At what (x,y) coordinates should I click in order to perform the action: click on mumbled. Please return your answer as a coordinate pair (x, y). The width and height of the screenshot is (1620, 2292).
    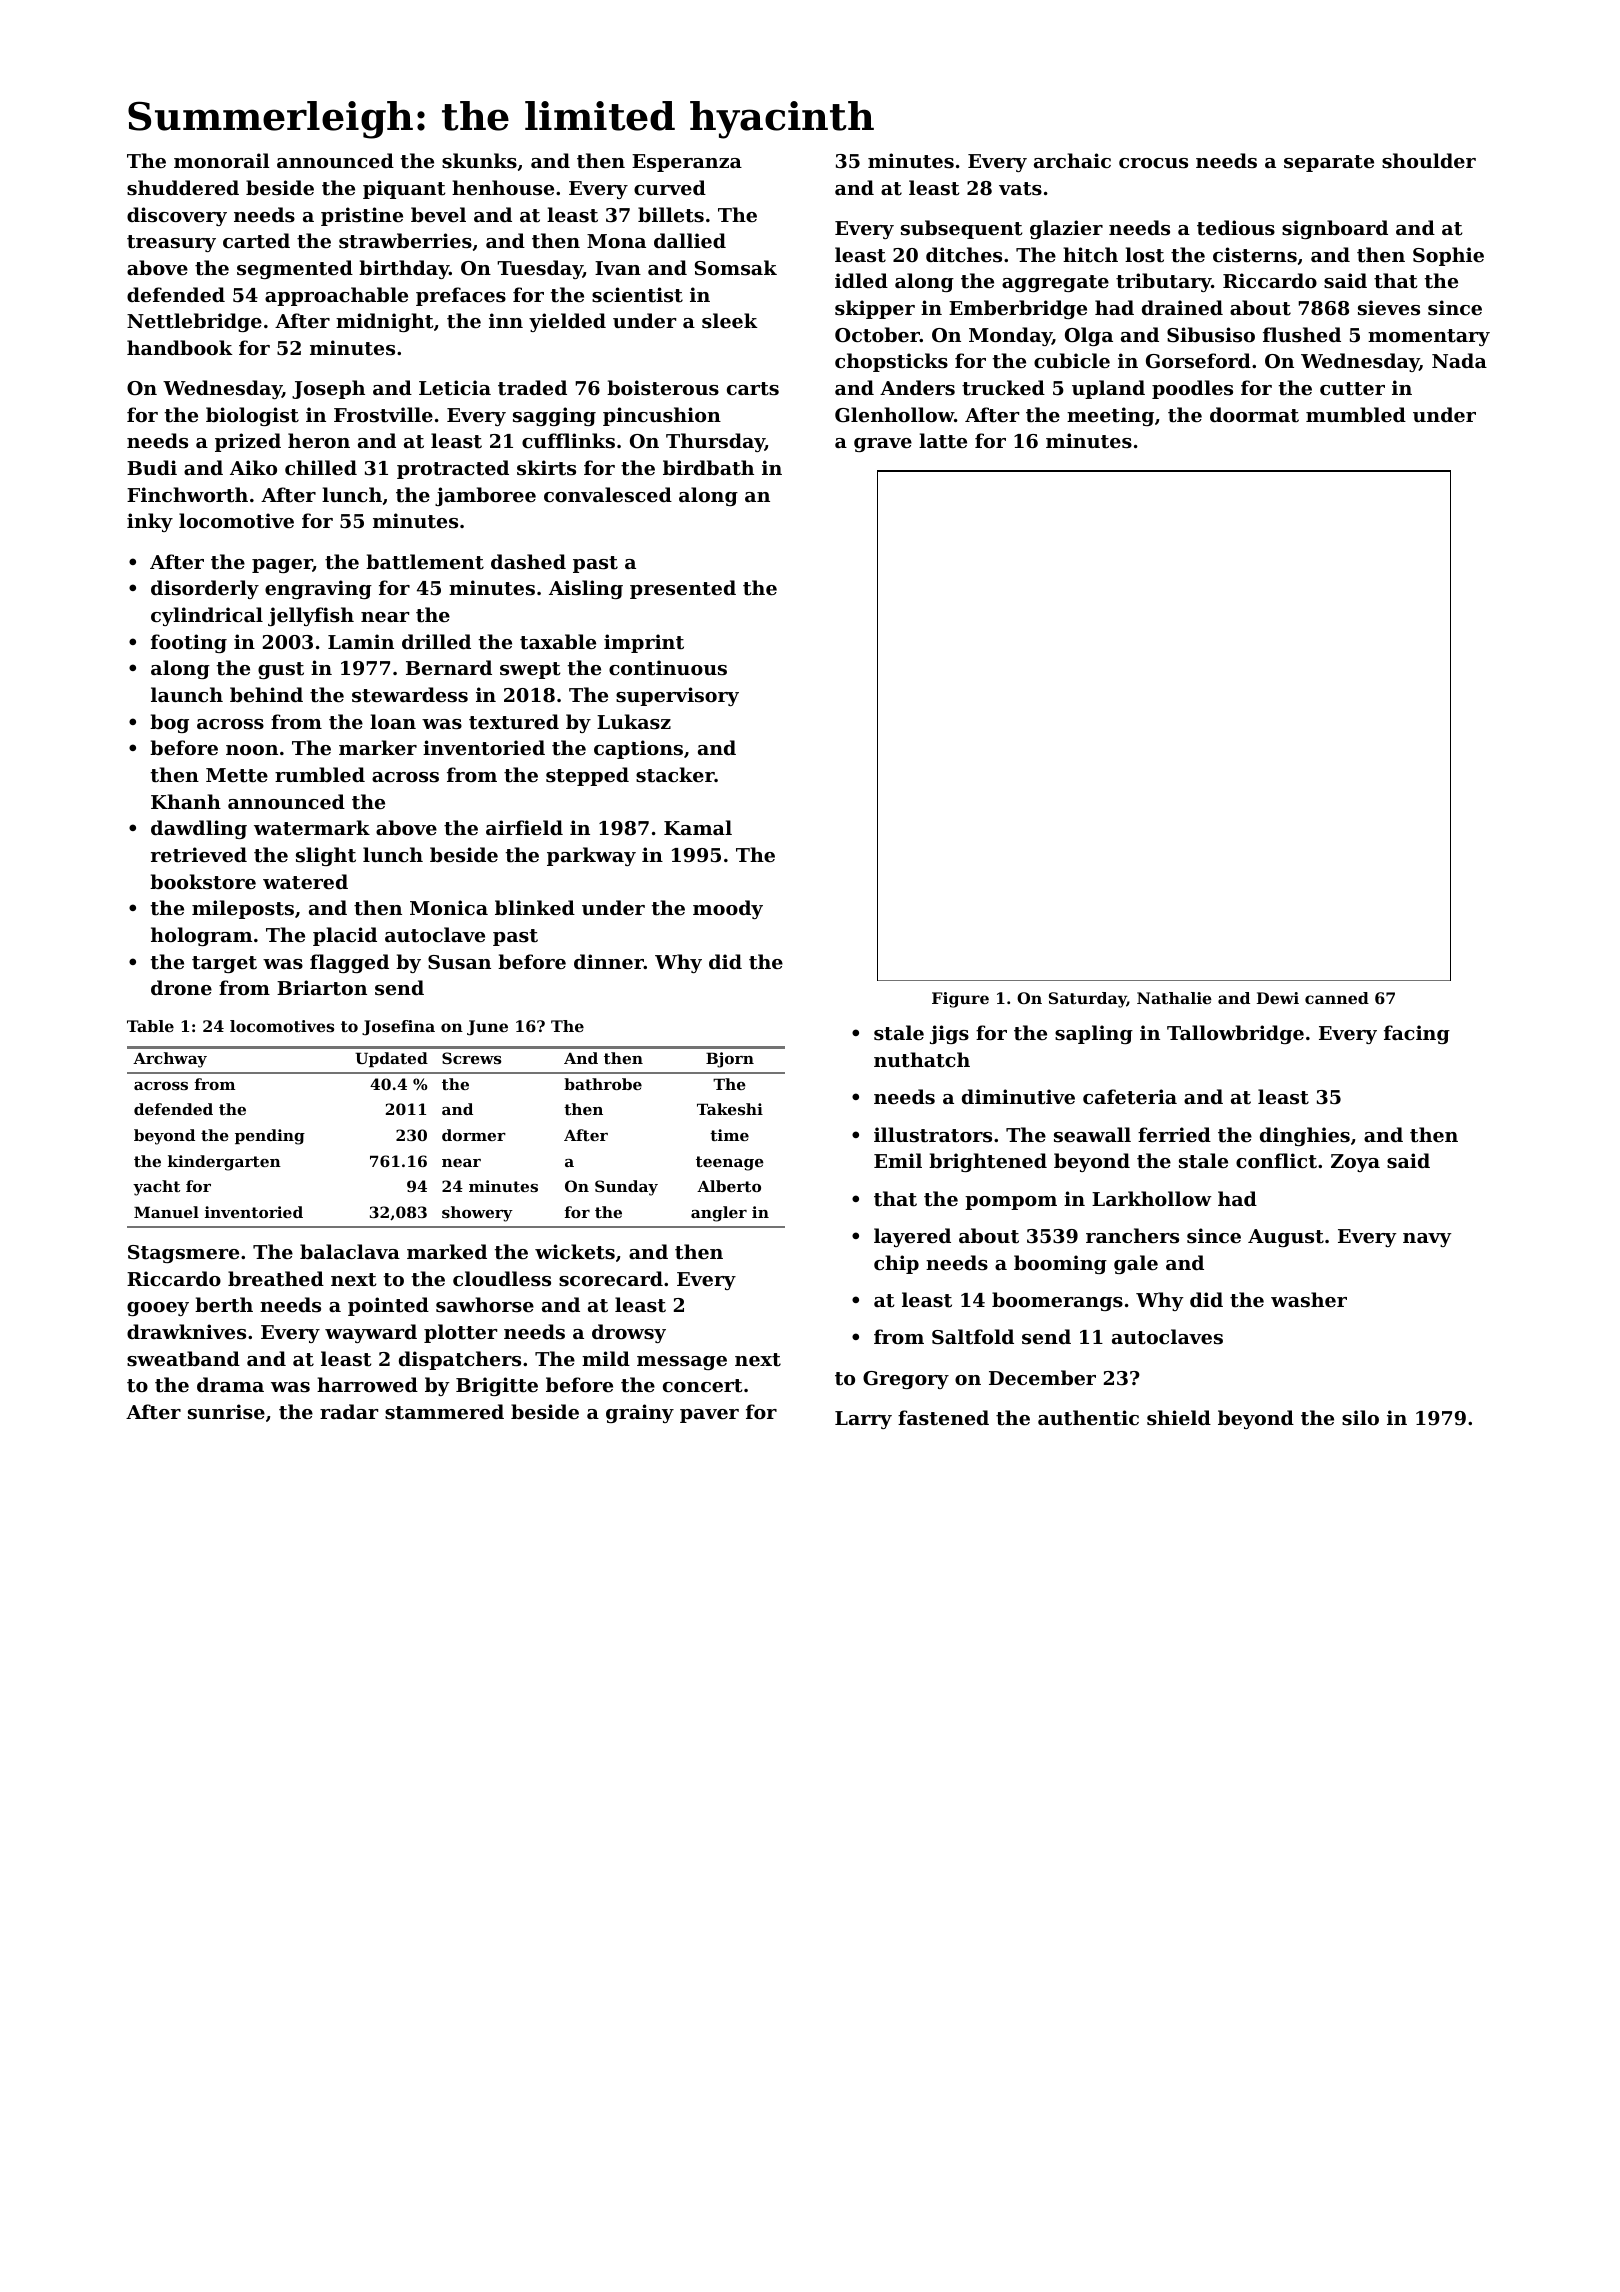
    Looking at the image, I should click on (1356, 414).
